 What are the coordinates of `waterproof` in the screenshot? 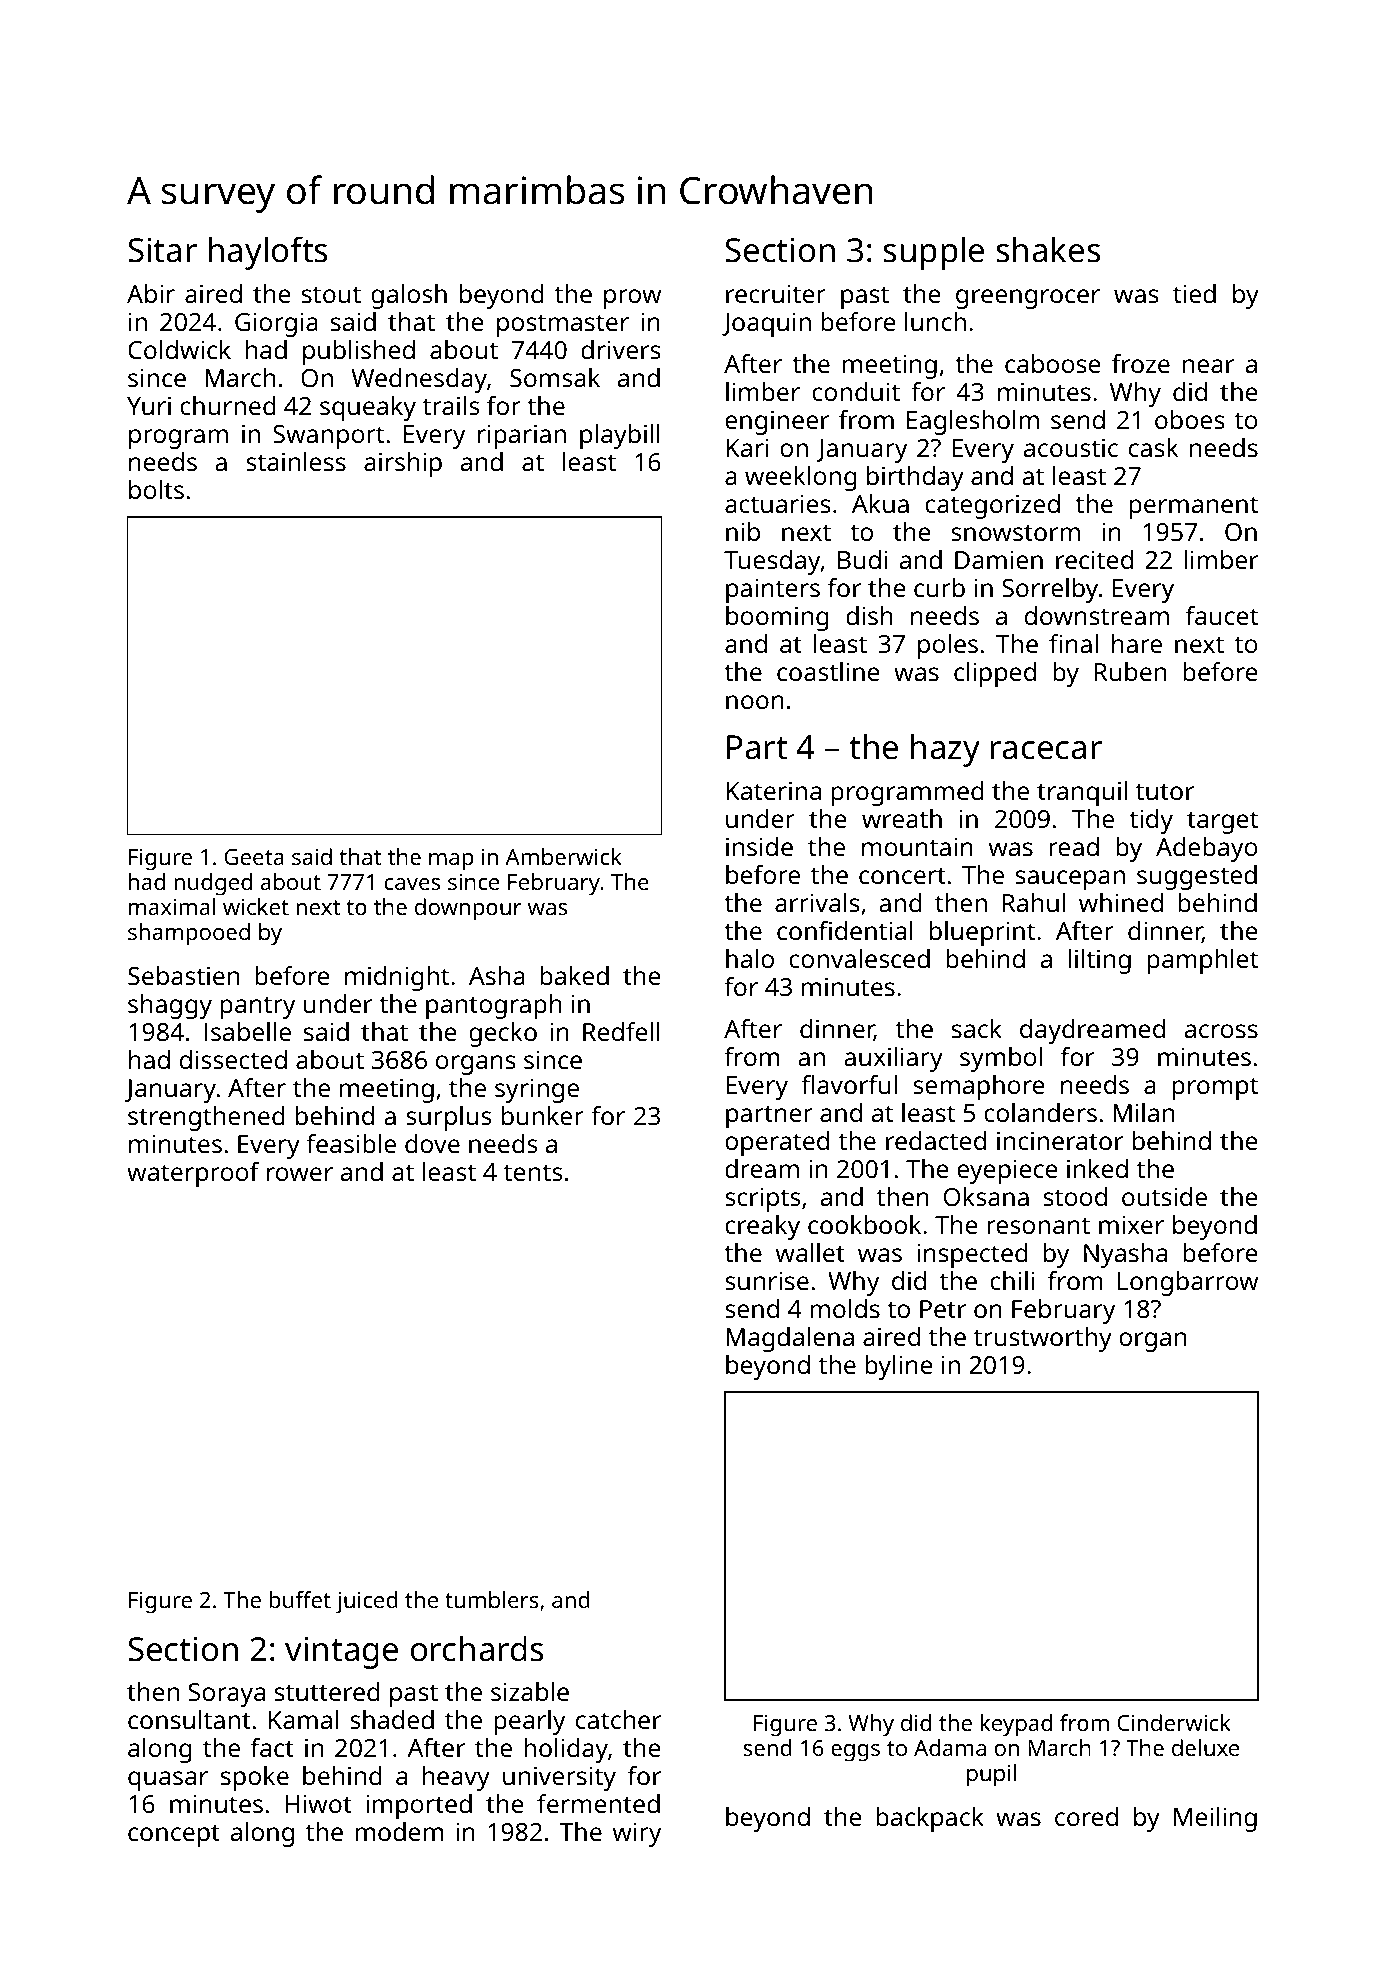 It's located at (193, 1174).
